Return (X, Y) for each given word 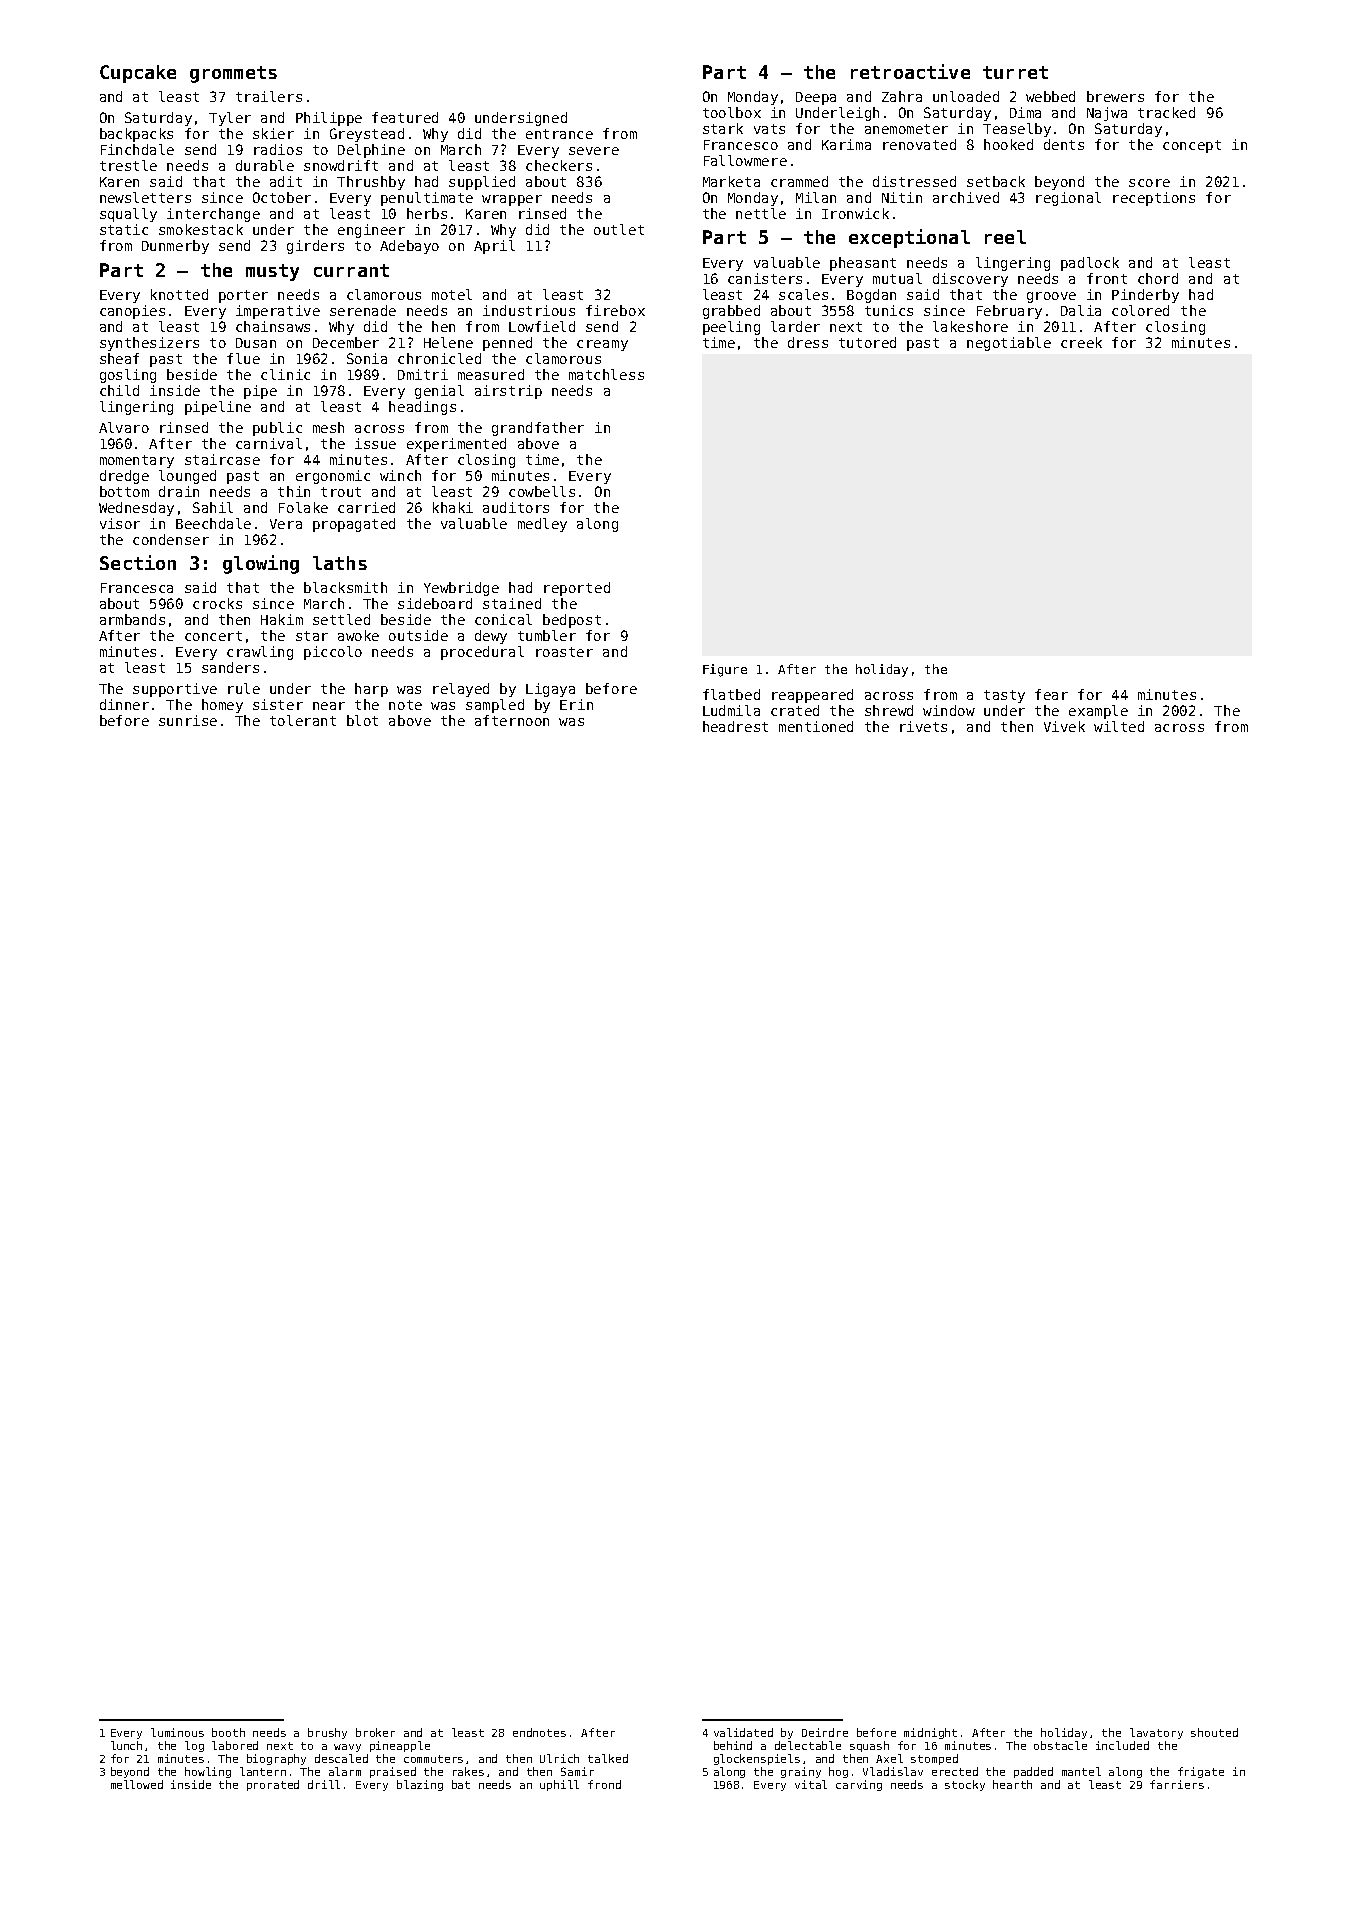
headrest (735, 726)
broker (375, 1732)
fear (1051, 694)
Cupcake (138, 74)
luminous (177, 1732)
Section (138, 562)
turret (1015, 72)
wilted (1119, 726)
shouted (1214, 1732)
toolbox (732, 112)
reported (577, 589)
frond (604, 1784)
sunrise (188, 720)
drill (324, 1784)
